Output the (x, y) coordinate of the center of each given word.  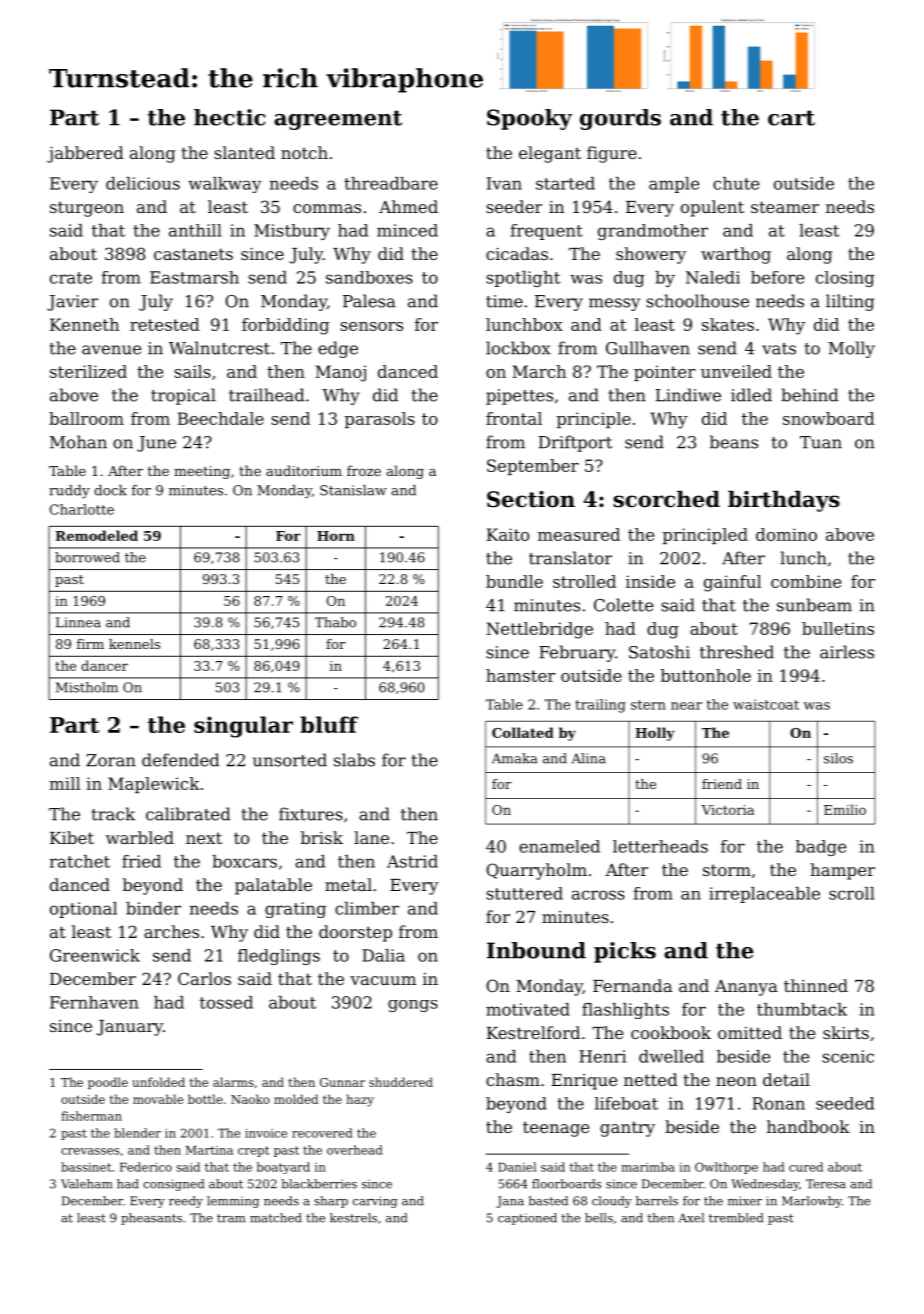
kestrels (353, 1218)
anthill (195, 230)
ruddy (69, 492)
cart (791, 118)
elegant (550, 154)
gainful (732, 583)
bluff (329, 724)
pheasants (151, 1219)
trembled (736, 1218)
